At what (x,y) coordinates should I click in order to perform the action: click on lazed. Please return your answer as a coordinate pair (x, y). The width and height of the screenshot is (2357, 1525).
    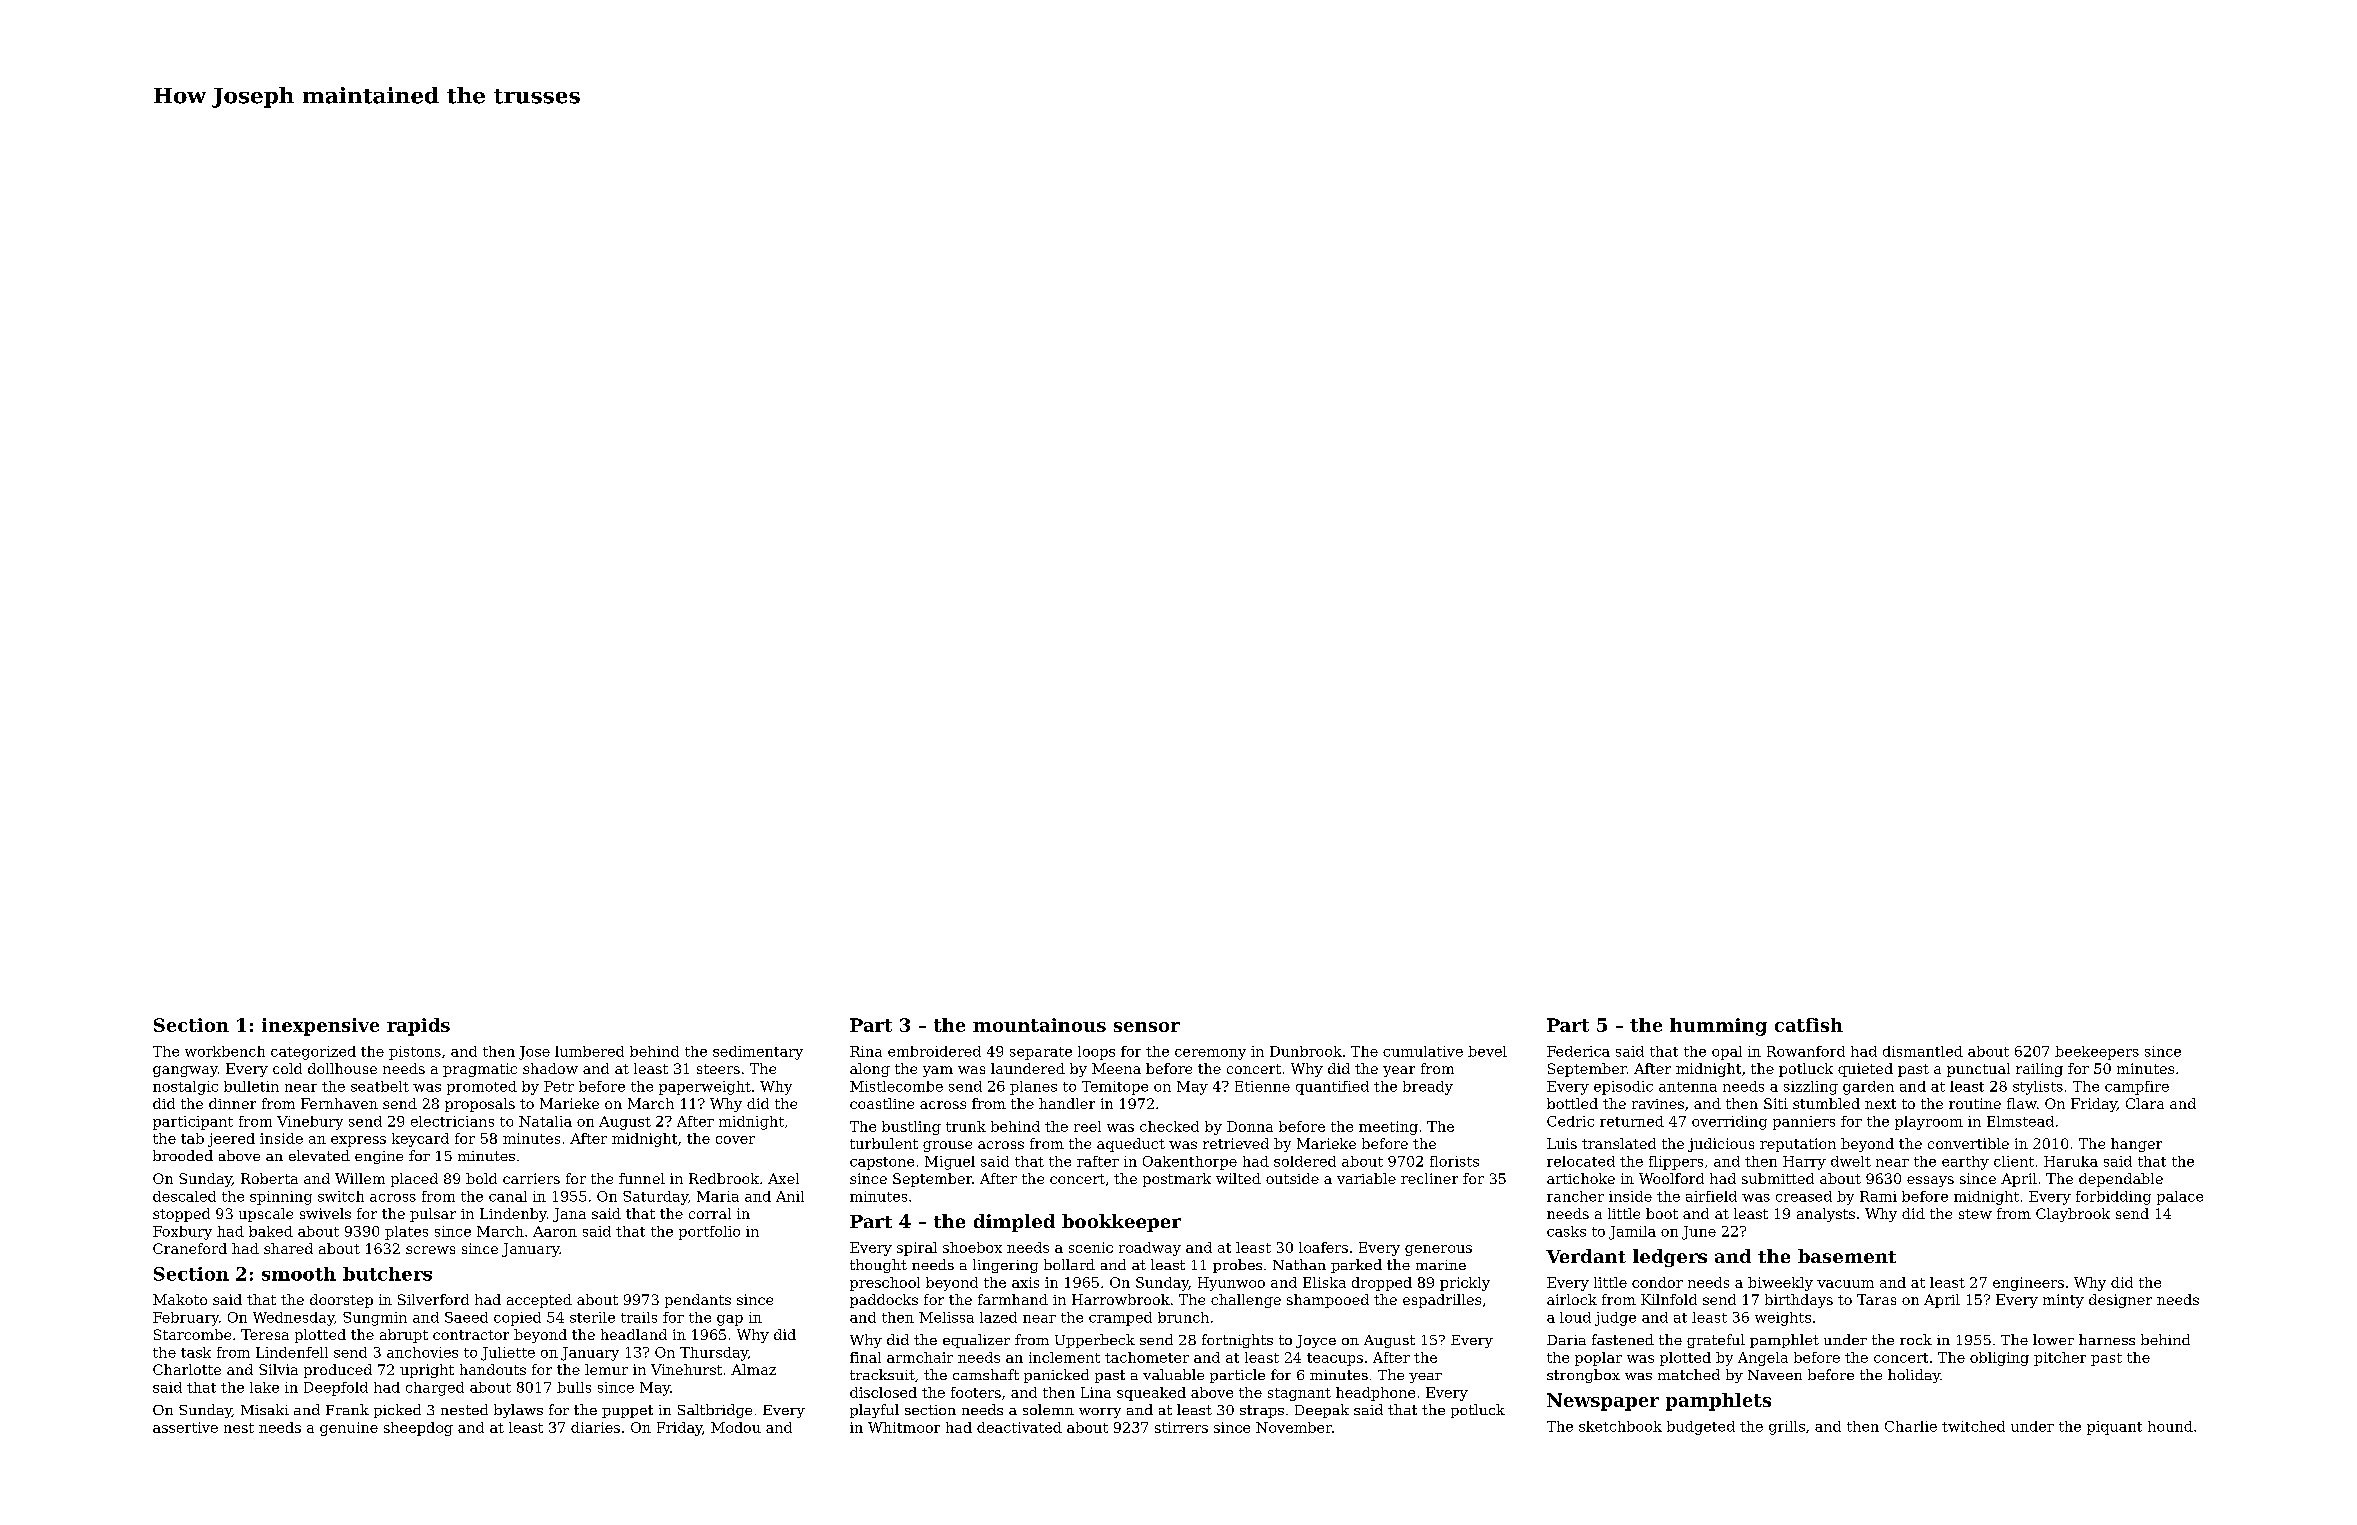
    Looking at the image, I should click on (998, 1317).
